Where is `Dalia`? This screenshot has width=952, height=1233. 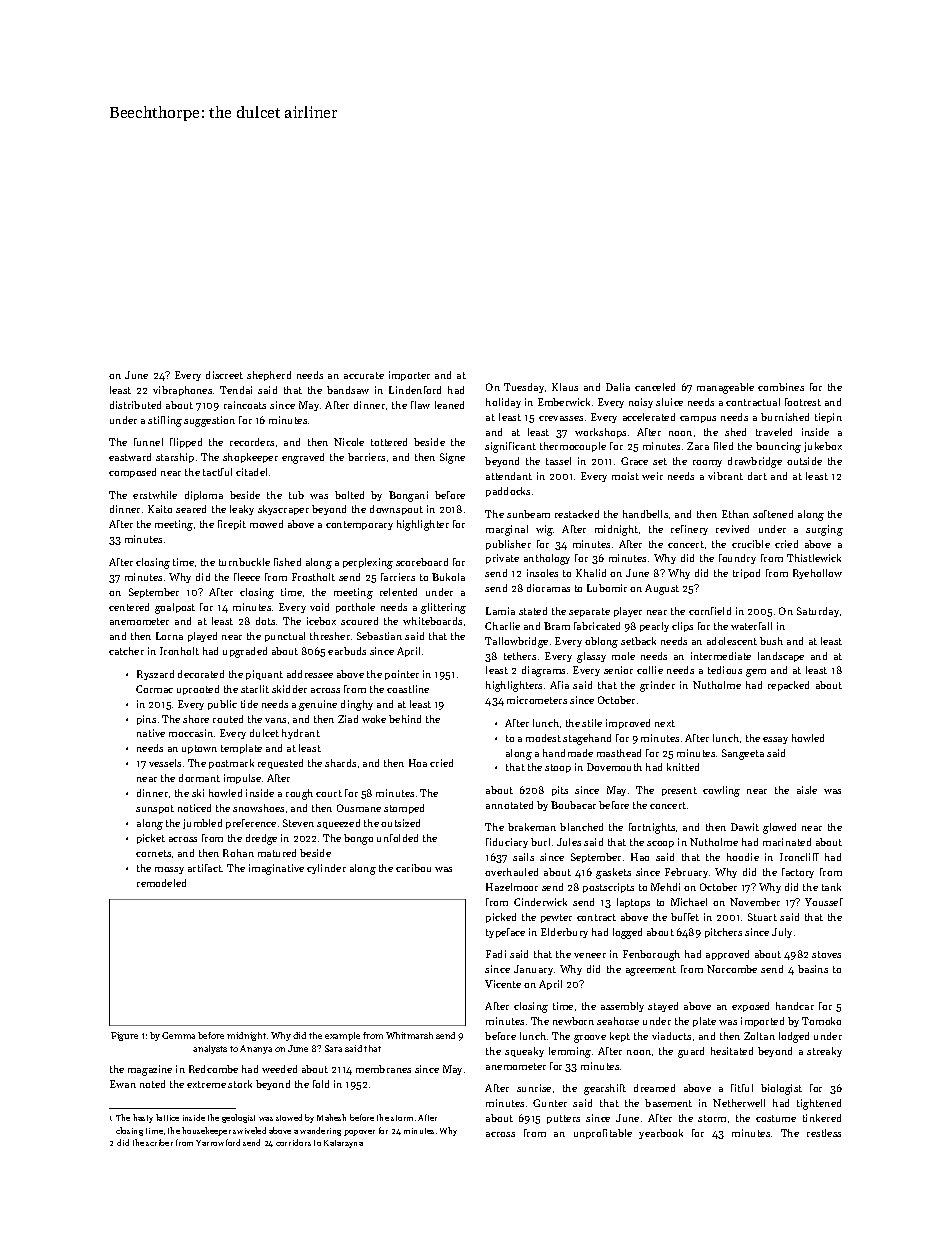 Dalia is located at coordinates (618, 387).
